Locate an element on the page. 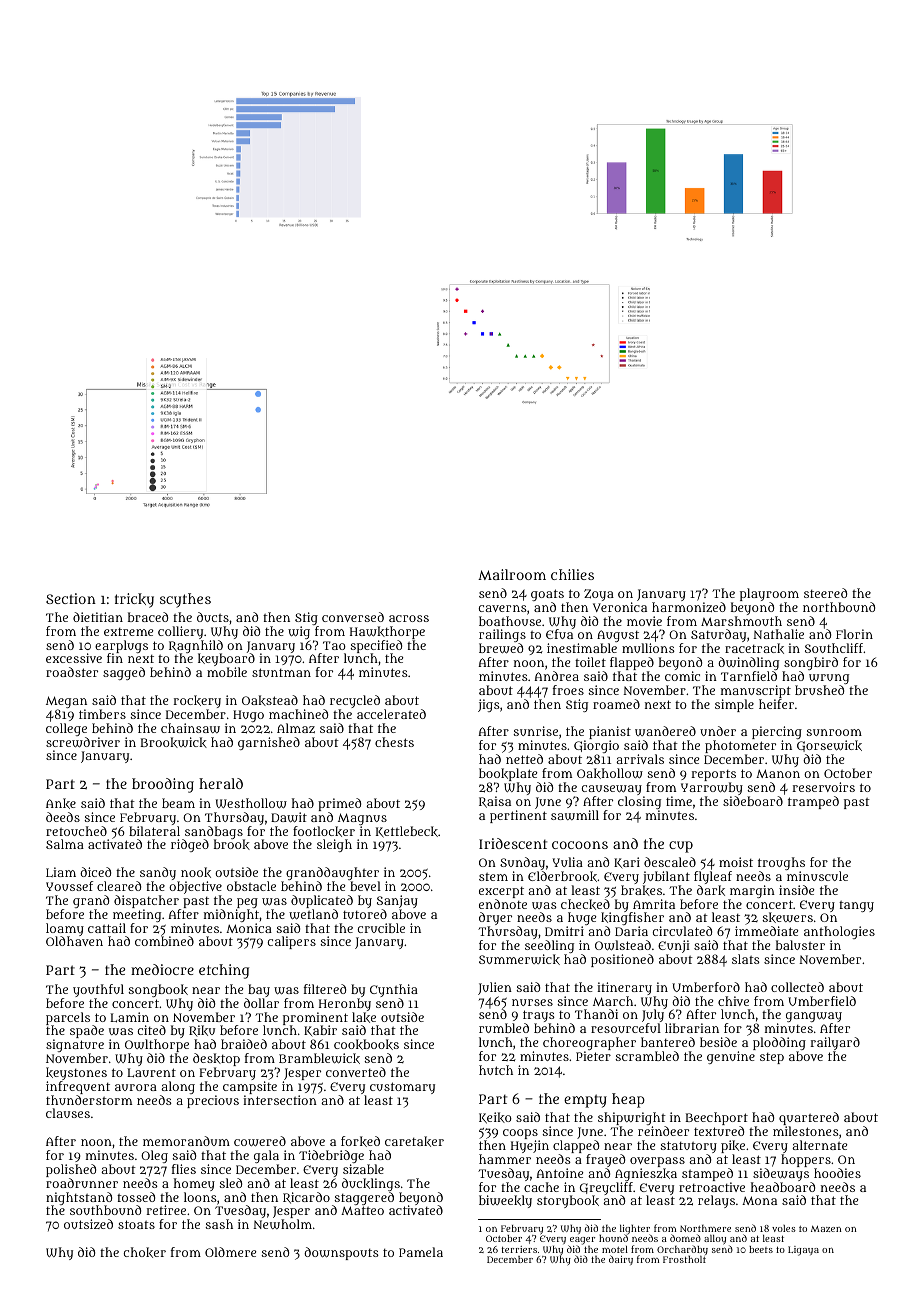 This image has width=924, height=1308. Liam is located at coordinates (61, 872).
